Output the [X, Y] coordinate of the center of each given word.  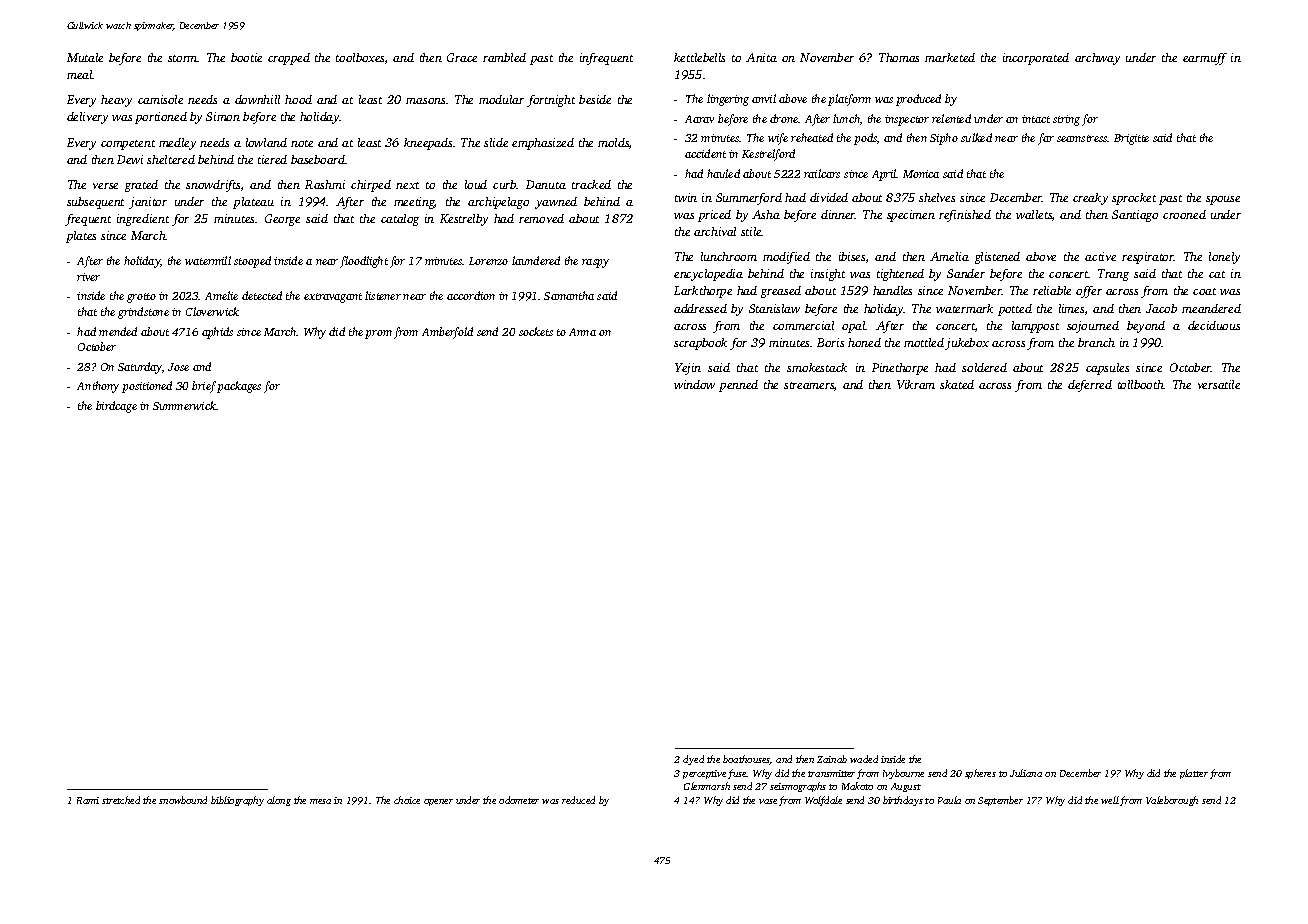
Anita [761, 57]
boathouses [746, 760]
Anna [582, 332]
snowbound [183, 800]
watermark [964, 308]
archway [1097, 59]
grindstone [143, 313]
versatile [1219, 384]
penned [738, 386]
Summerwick [184, 405]
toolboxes [360, 57]
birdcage [116, 407]
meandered [1211, 308]
